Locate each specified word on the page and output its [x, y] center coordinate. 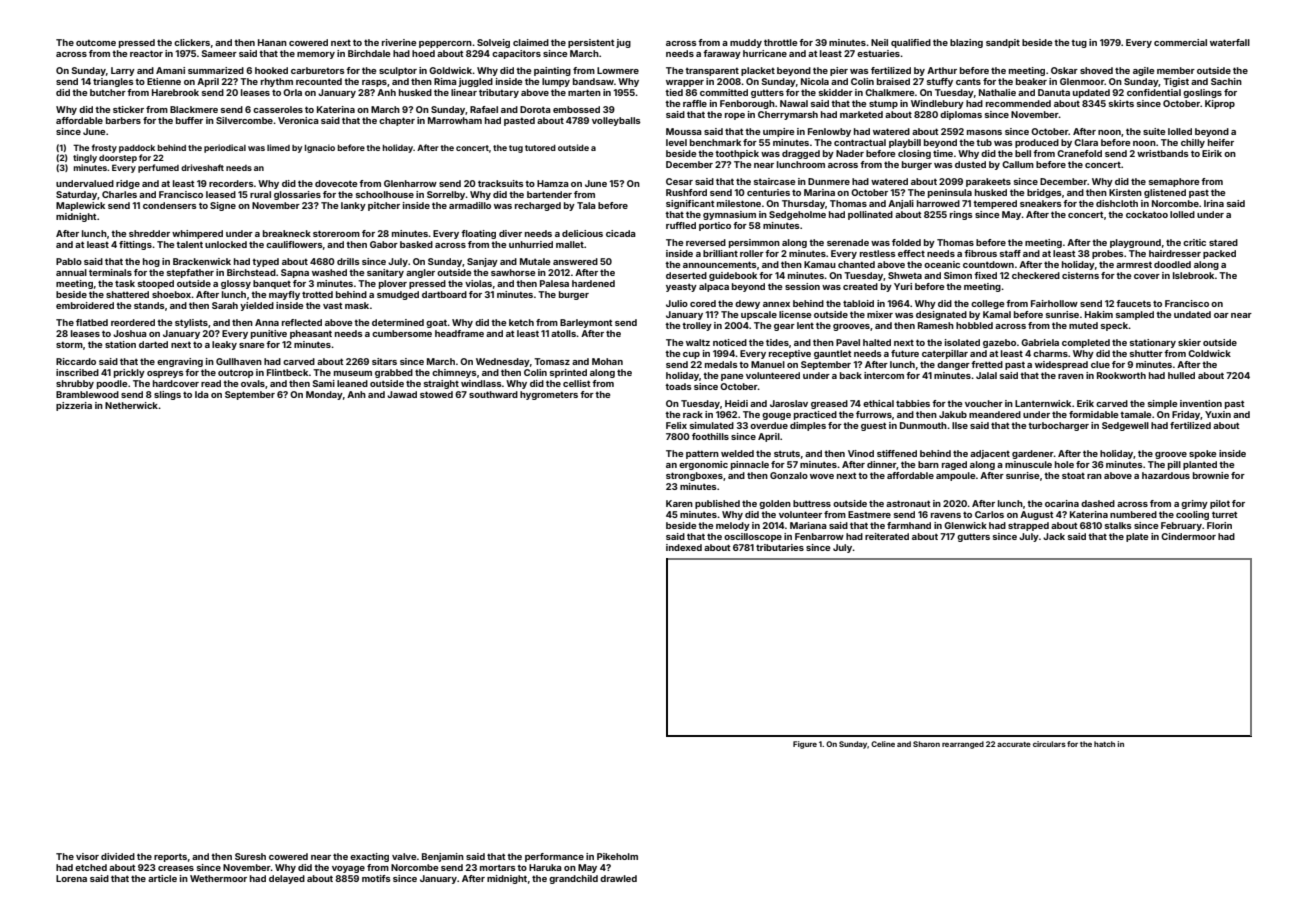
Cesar [679, 181]
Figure [805, 745]
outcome [96, 42]
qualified [911, 43]
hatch [1104, 744]
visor [87, 856]
